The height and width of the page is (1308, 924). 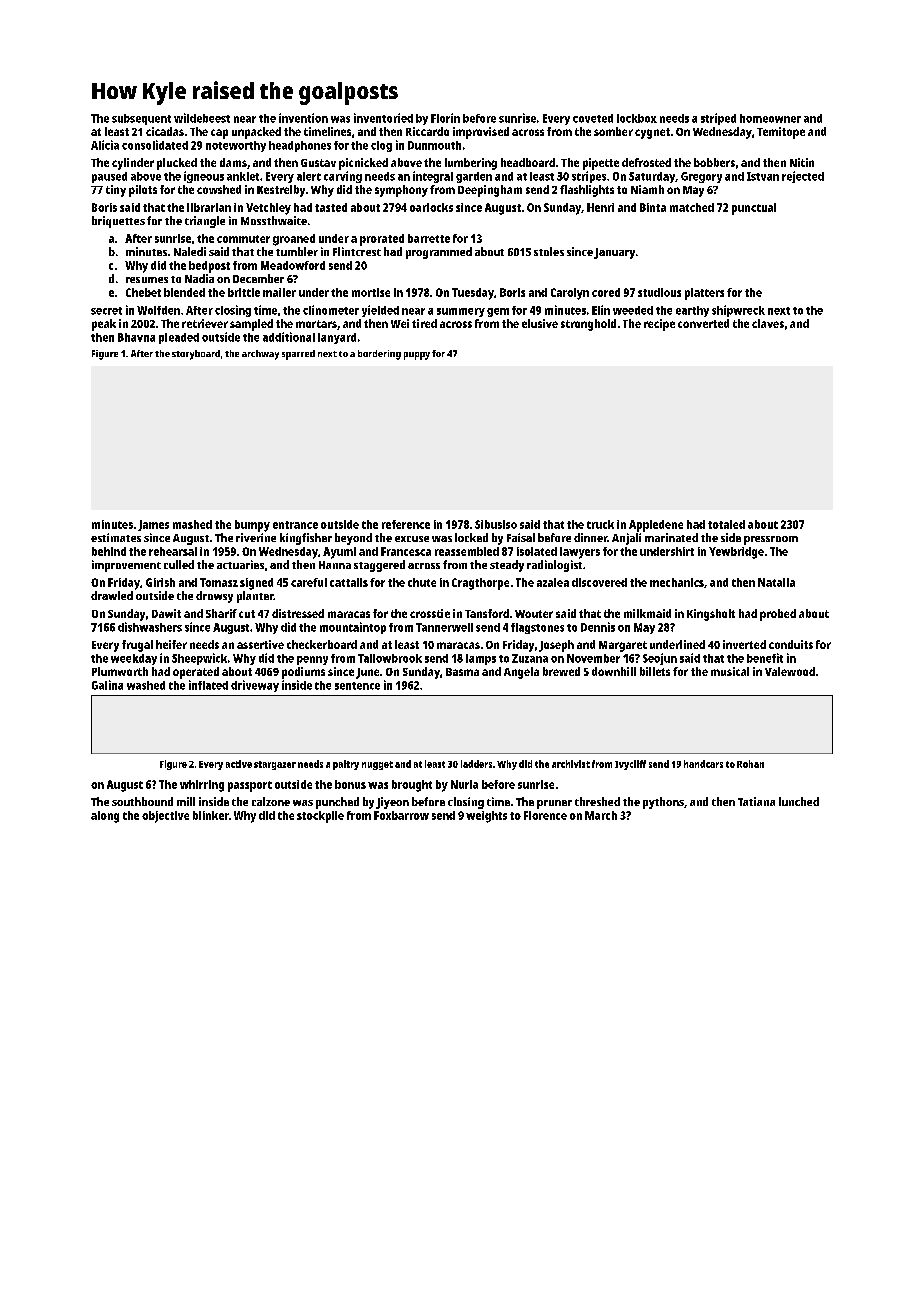 I want to click on Flintcrest, so click(x=357, y=251).
